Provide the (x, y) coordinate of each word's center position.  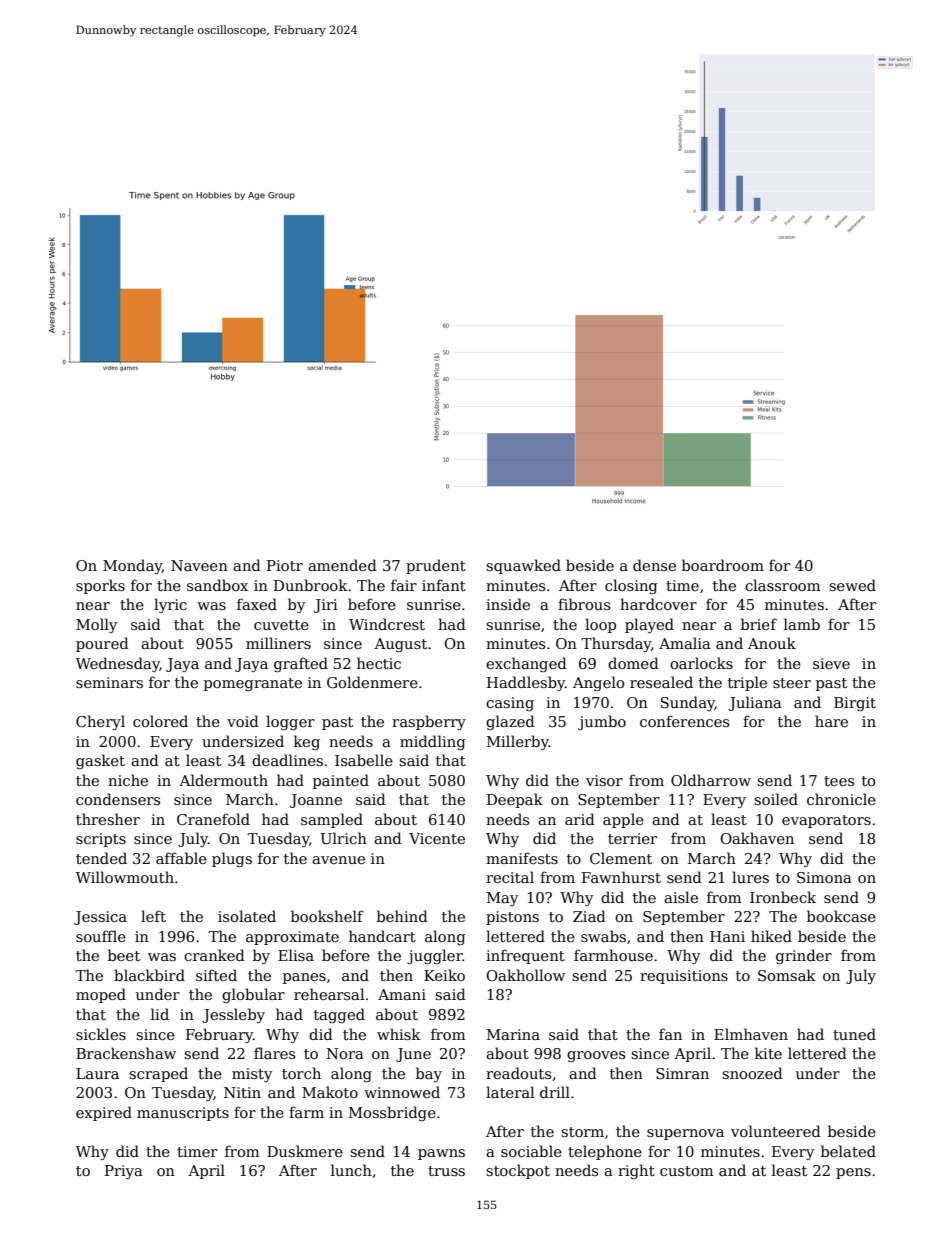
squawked (523, 566)
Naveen (199, 565)
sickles (101, 1034)
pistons (512, 918)
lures (750, 877)
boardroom (723, 565)
